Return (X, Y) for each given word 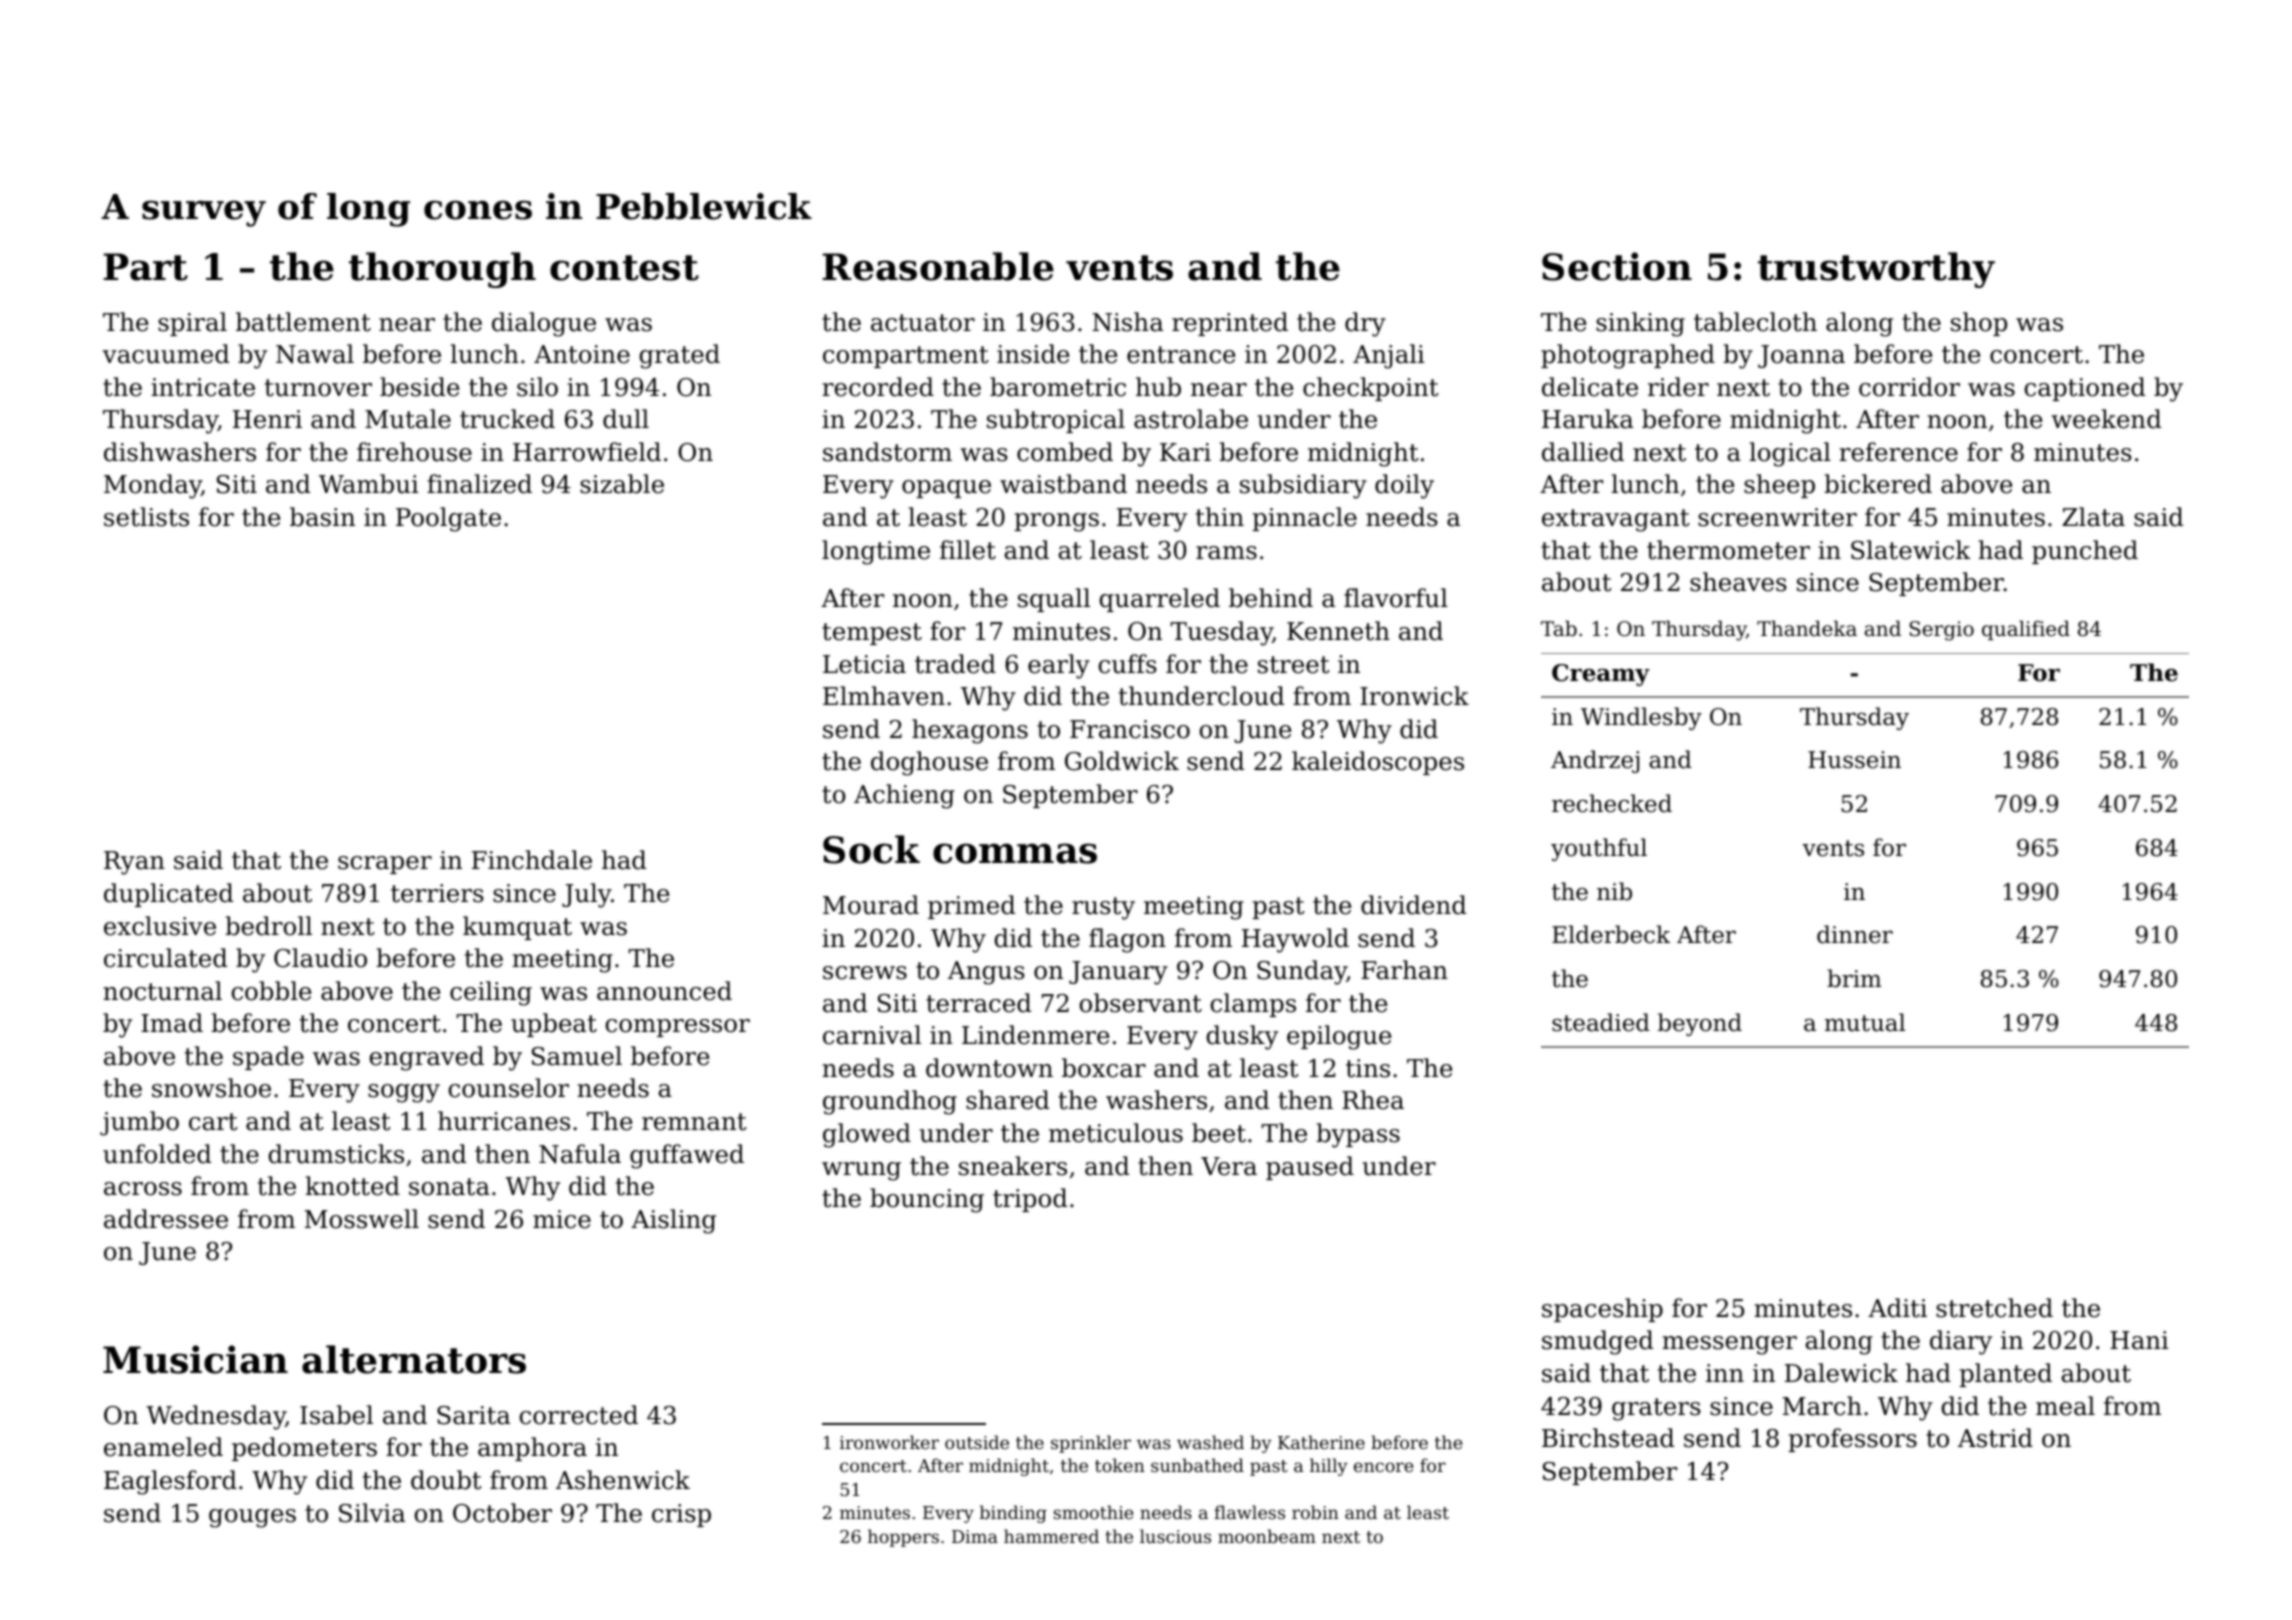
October (502, 1513)
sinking (1640, 324)
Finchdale (532, 860)
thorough (442, 270)
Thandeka (1807, 628)
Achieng (904, 796)
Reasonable (938, 266)
